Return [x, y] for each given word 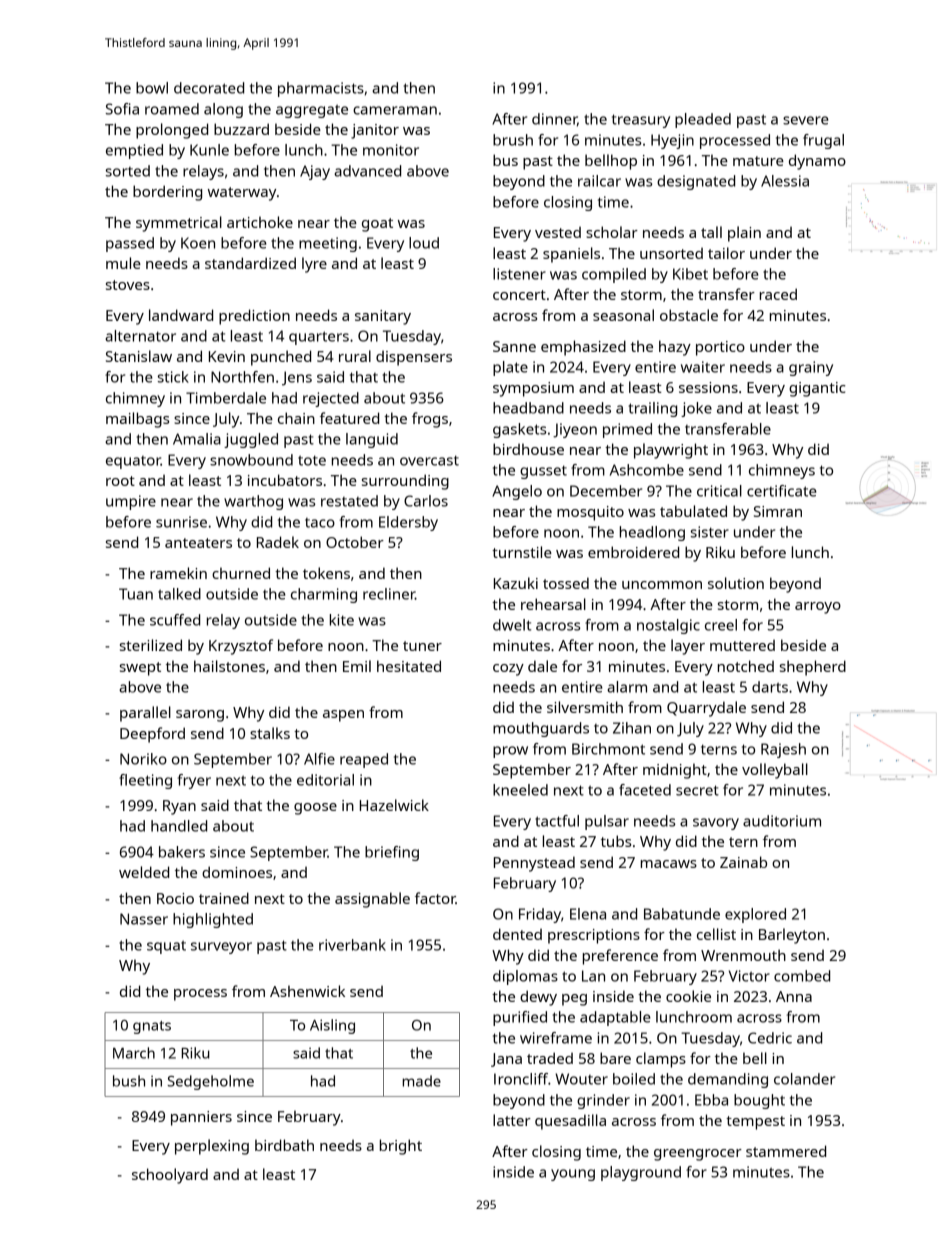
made [421, 1081]
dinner [554, 119]
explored [755, 915]
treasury [641, 121]
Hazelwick [394, 805]
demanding [728, 1080]
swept [140, 669]
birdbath [284, 1145]
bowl [152, 88]
